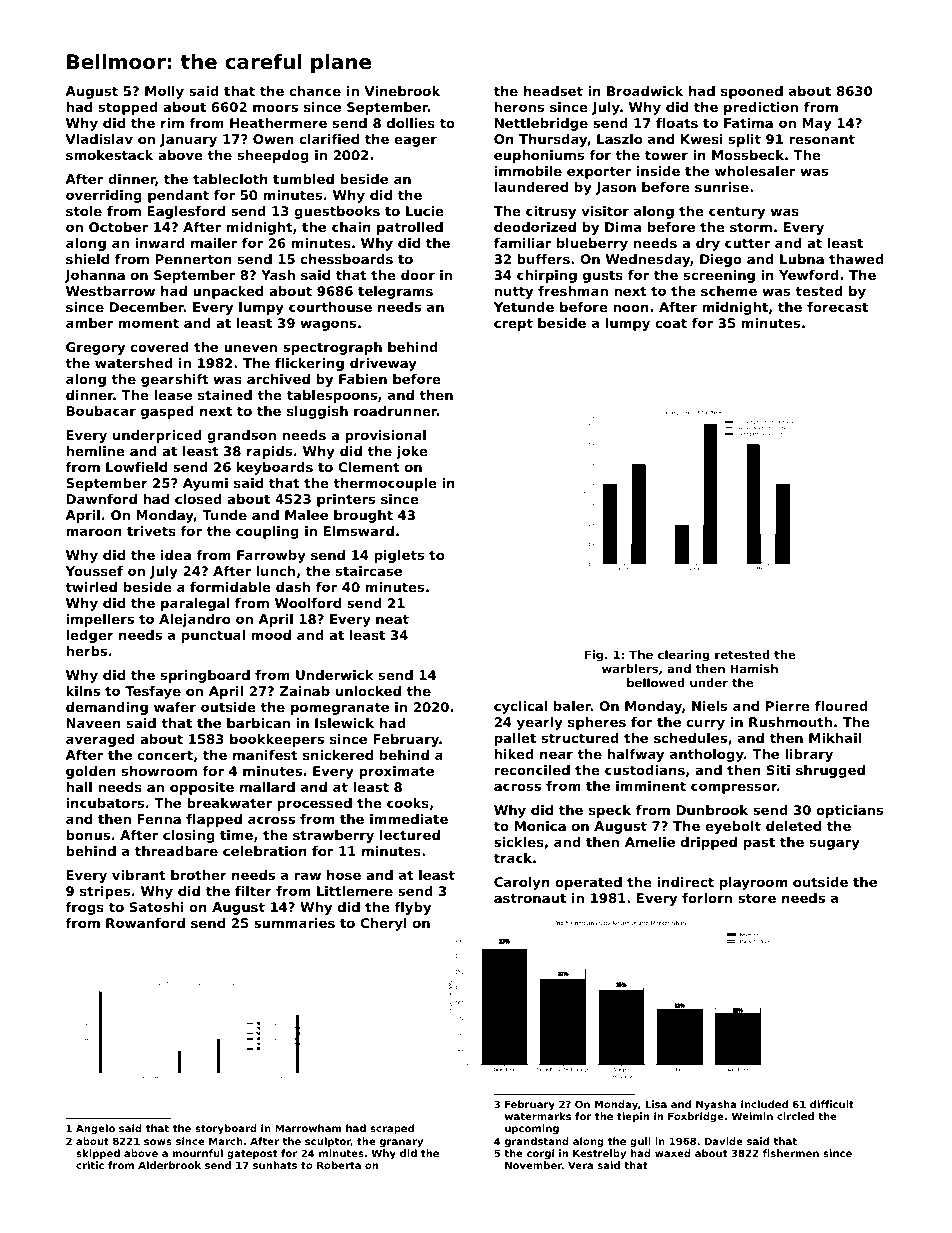 The width and height of the screenshot is (952, 1233). What do you see at coordinates (752, 92) in the screenshot?
I see `spooned` at bounding box center [752, 92].
